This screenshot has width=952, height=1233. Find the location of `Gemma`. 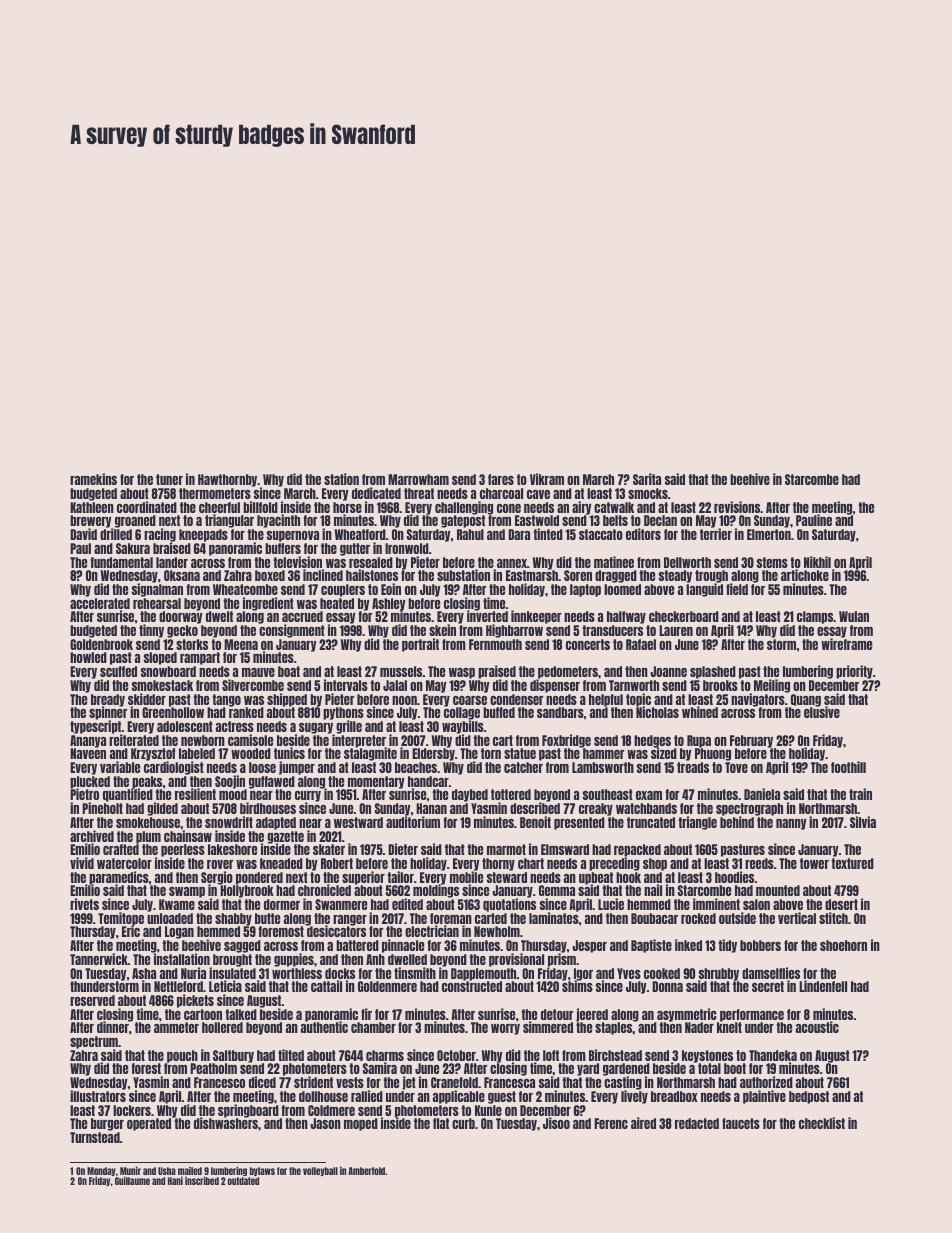

Gemma is located at coordinates (557, 890).
